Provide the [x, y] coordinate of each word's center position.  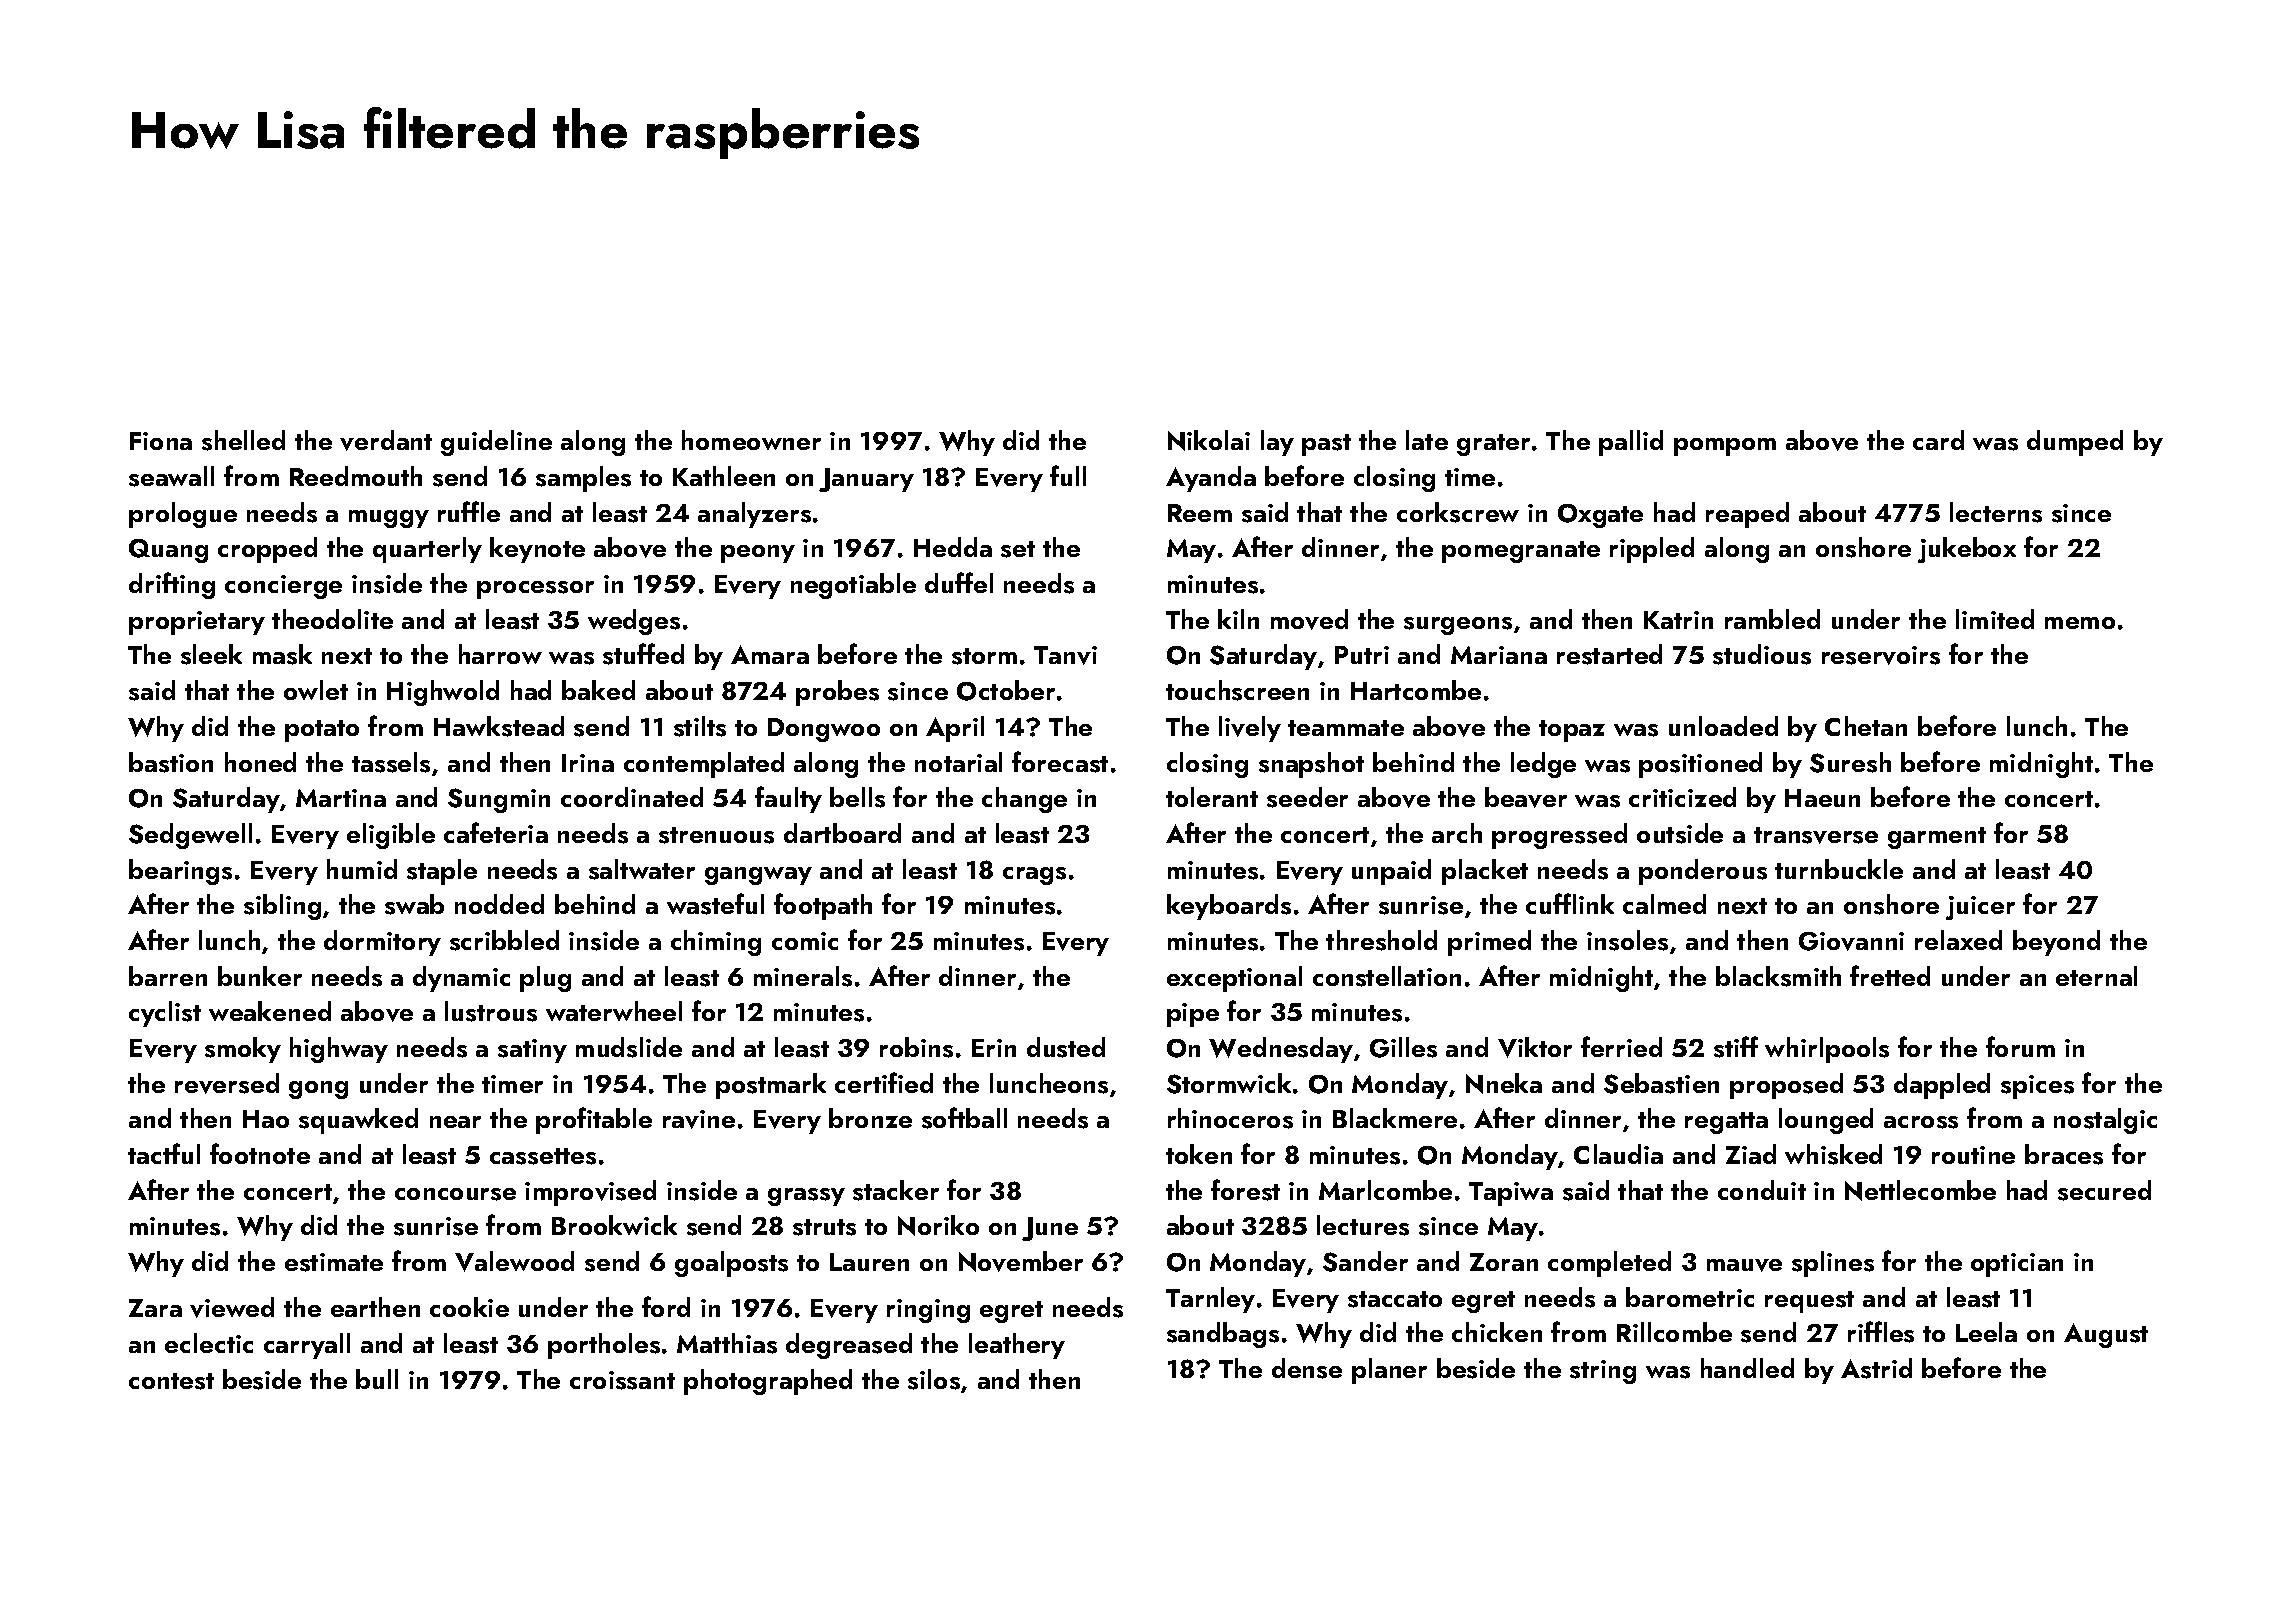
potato [322, 731]
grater [1493, 445]
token [1199, 1154]
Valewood [514, 1261]
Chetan [1866, 726]
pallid [1631, 443]
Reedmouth [356, 476]
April [955, 729]
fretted [1890, 975]
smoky [243, 1050]
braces [2064, 1154]
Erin [994, 1048]
